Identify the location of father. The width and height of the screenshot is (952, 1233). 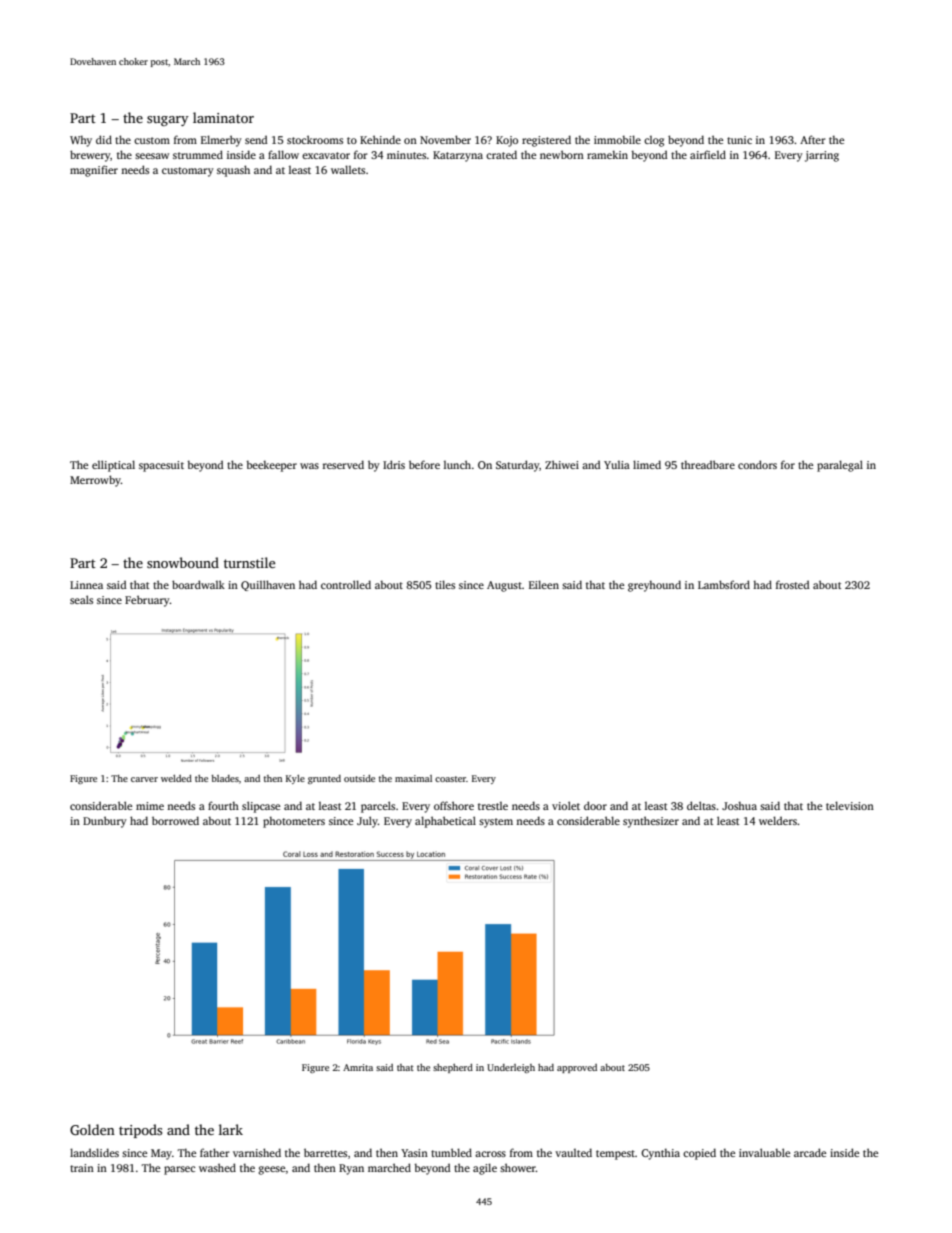
(215, 1152).
